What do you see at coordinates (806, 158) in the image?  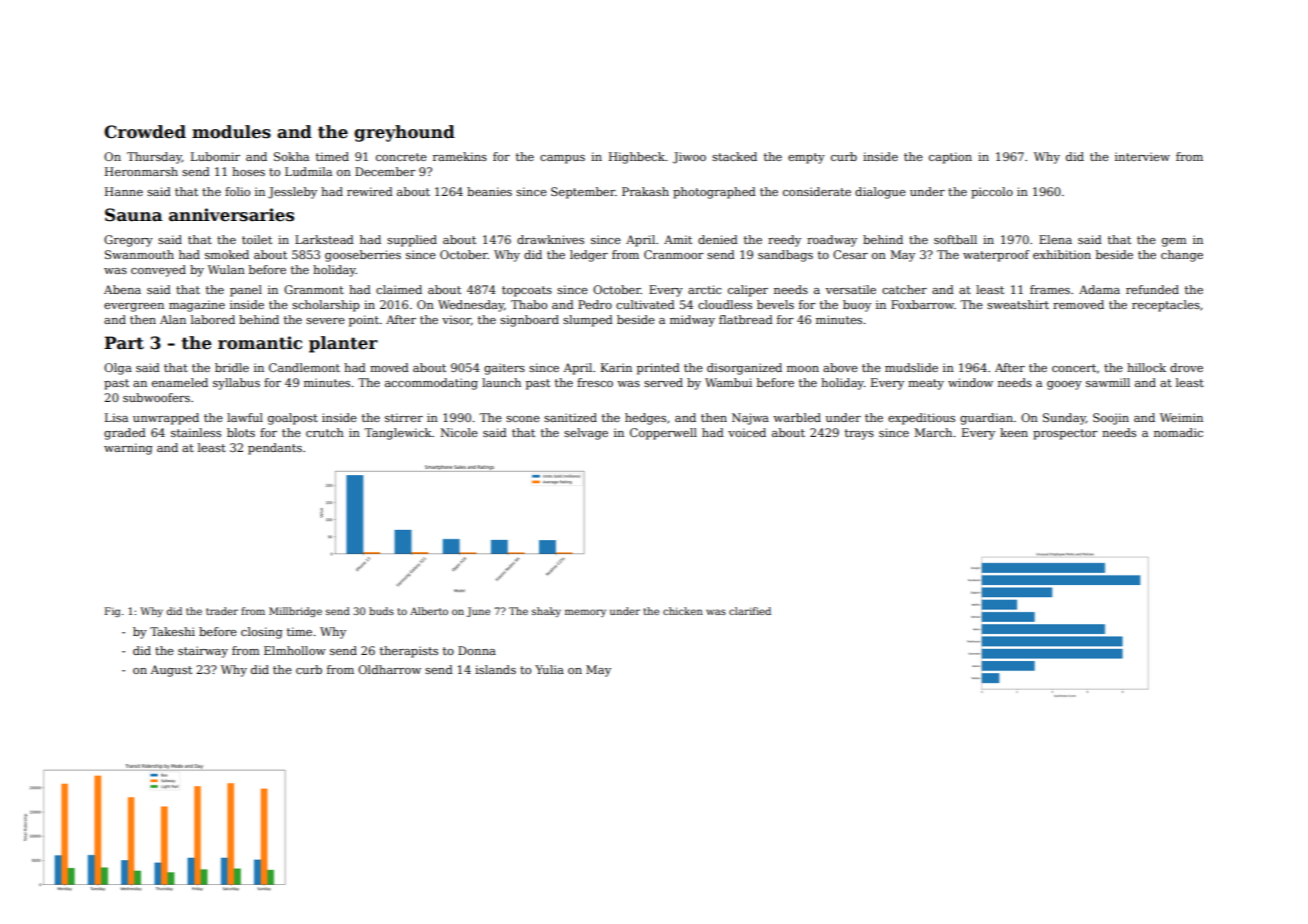 I see `empty` at bounding box center [806, 158].
